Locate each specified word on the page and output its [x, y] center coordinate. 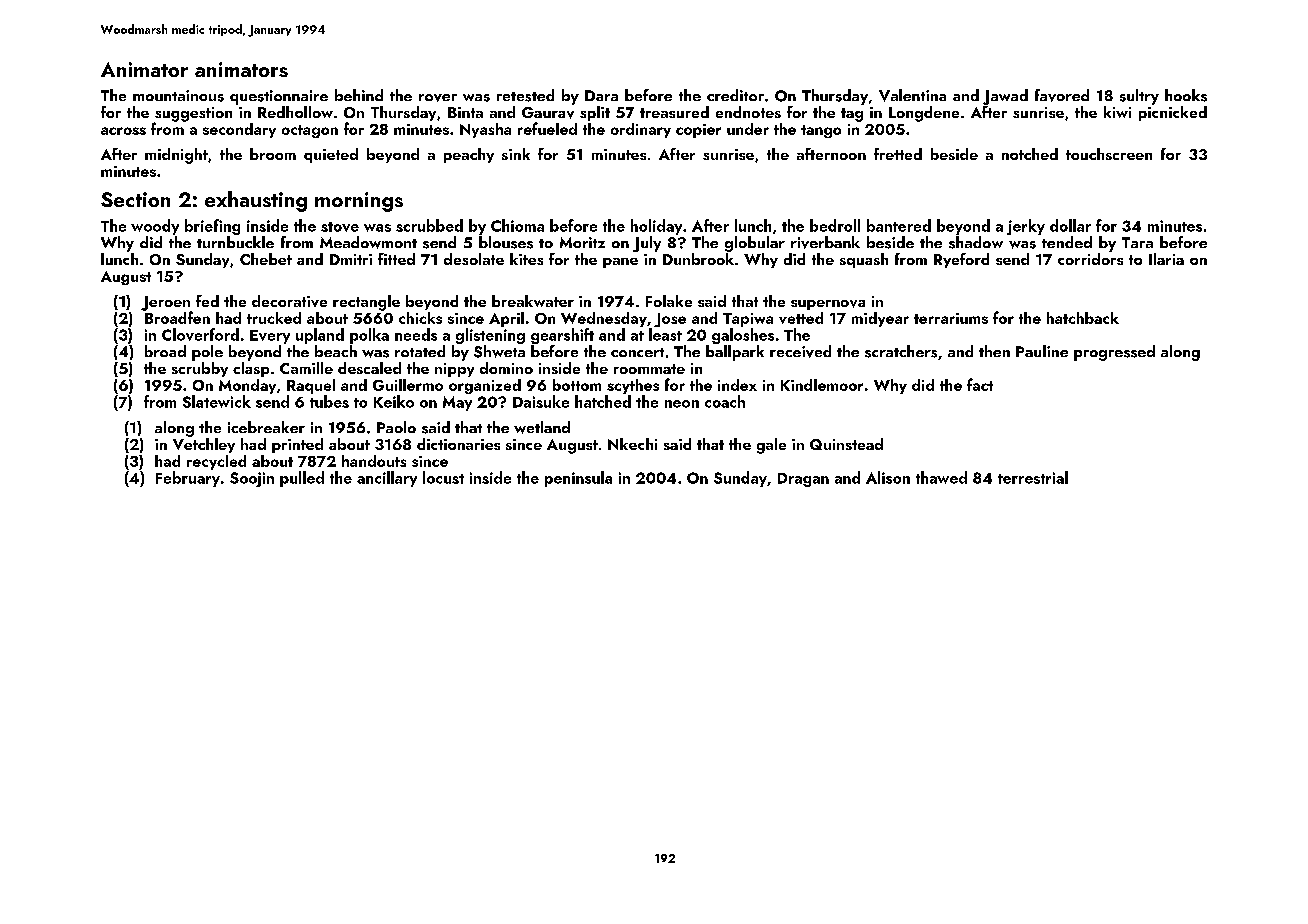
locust [443, 477]
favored [1062, 95]
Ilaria [1166, 259]
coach [725, 401]
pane [620, 263]
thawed [941, 477]
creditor [735, 95]
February [188, 479]
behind [359, 95]
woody [155, 227]
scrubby [200, 369]
